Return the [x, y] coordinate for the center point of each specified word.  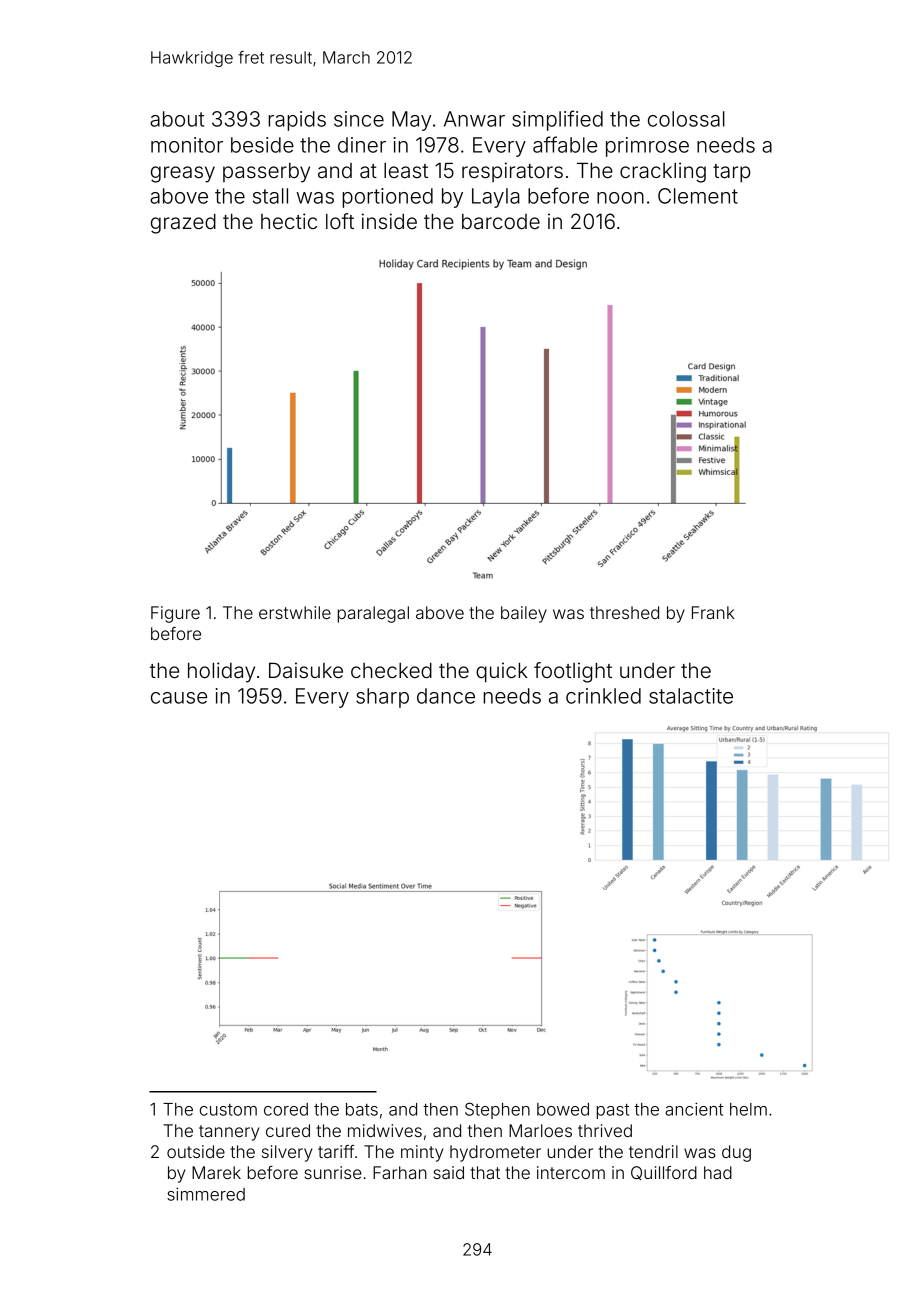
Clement [698, 196]
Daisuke [306, 670]
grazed [183, 224]
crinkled [603, 696]
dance [446, 696]
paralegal [373, 614]
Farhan [400, 1172]
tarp [732, 173]
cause [179, 698]
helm [748, 1109]
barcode [501, 221]
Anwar [474, 119]
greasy [183, 174]
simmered [206, 1194]
